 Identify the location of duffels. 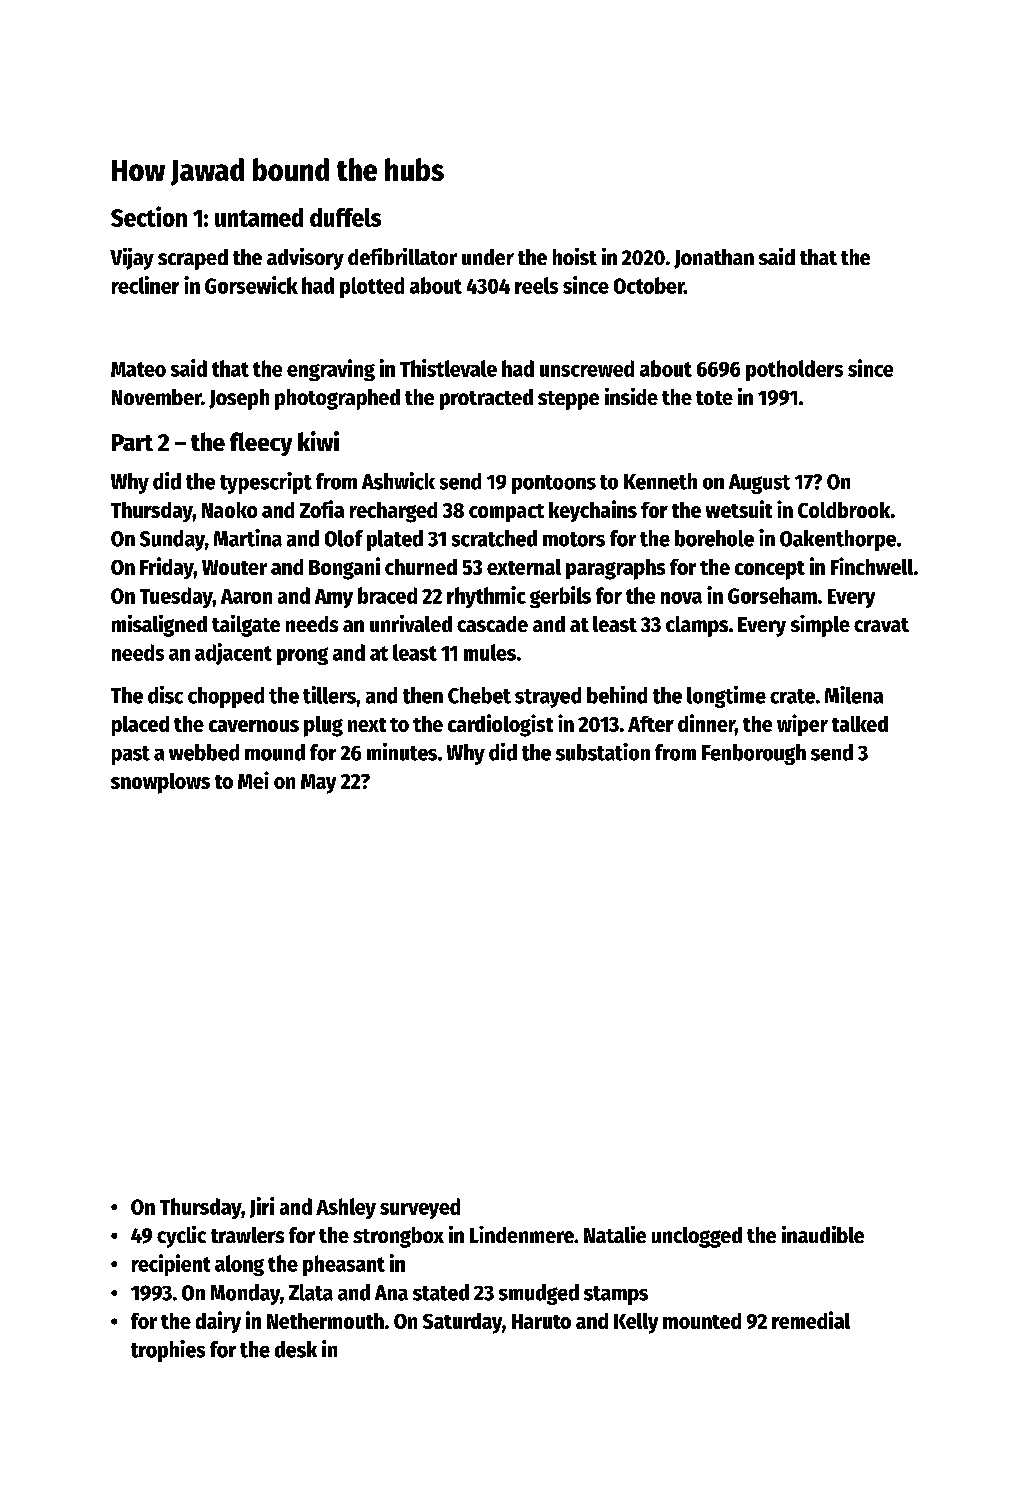
(345, 217).
